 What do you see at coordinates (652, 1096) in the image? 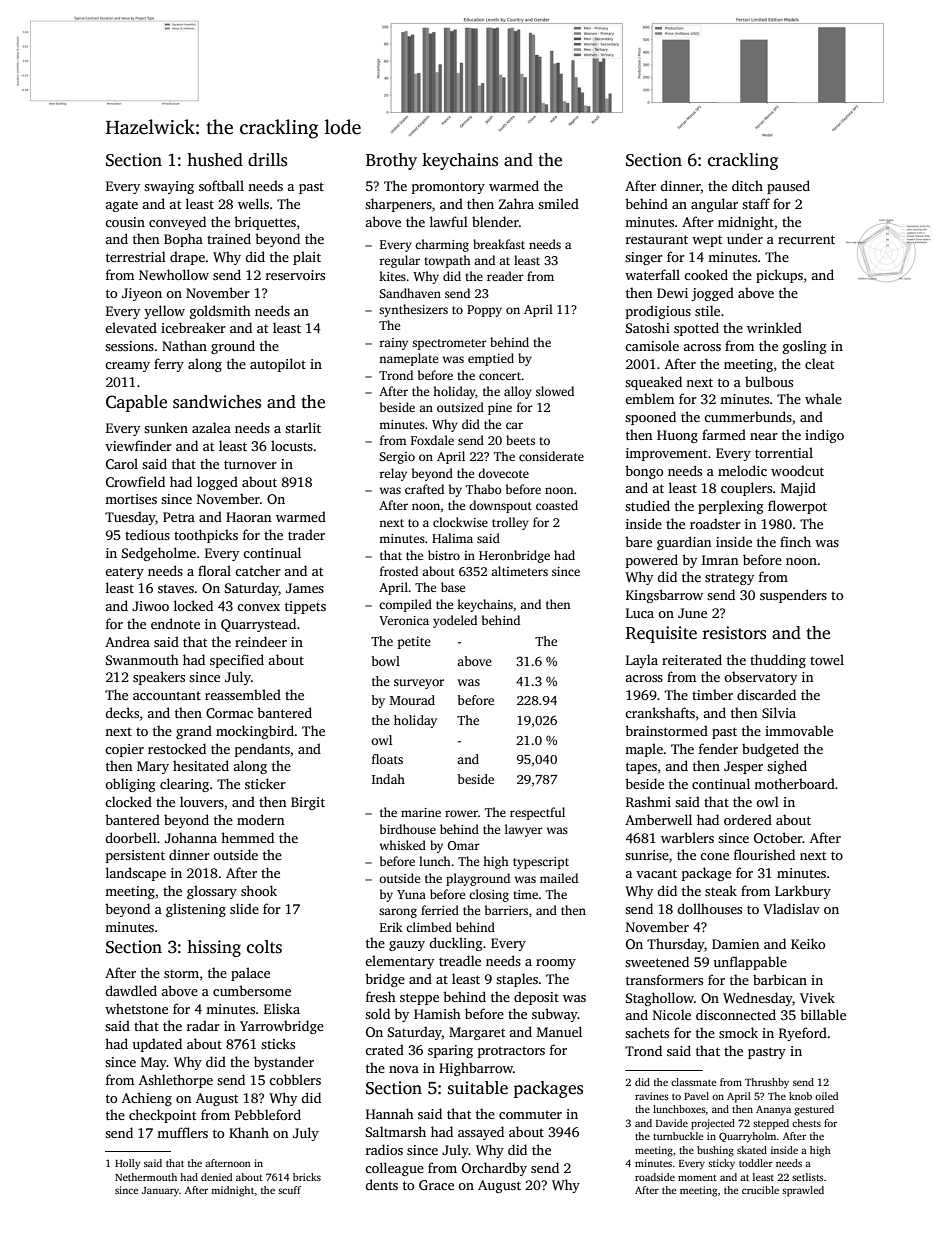
I see `ravines` at bounding box center [652, 1096].
